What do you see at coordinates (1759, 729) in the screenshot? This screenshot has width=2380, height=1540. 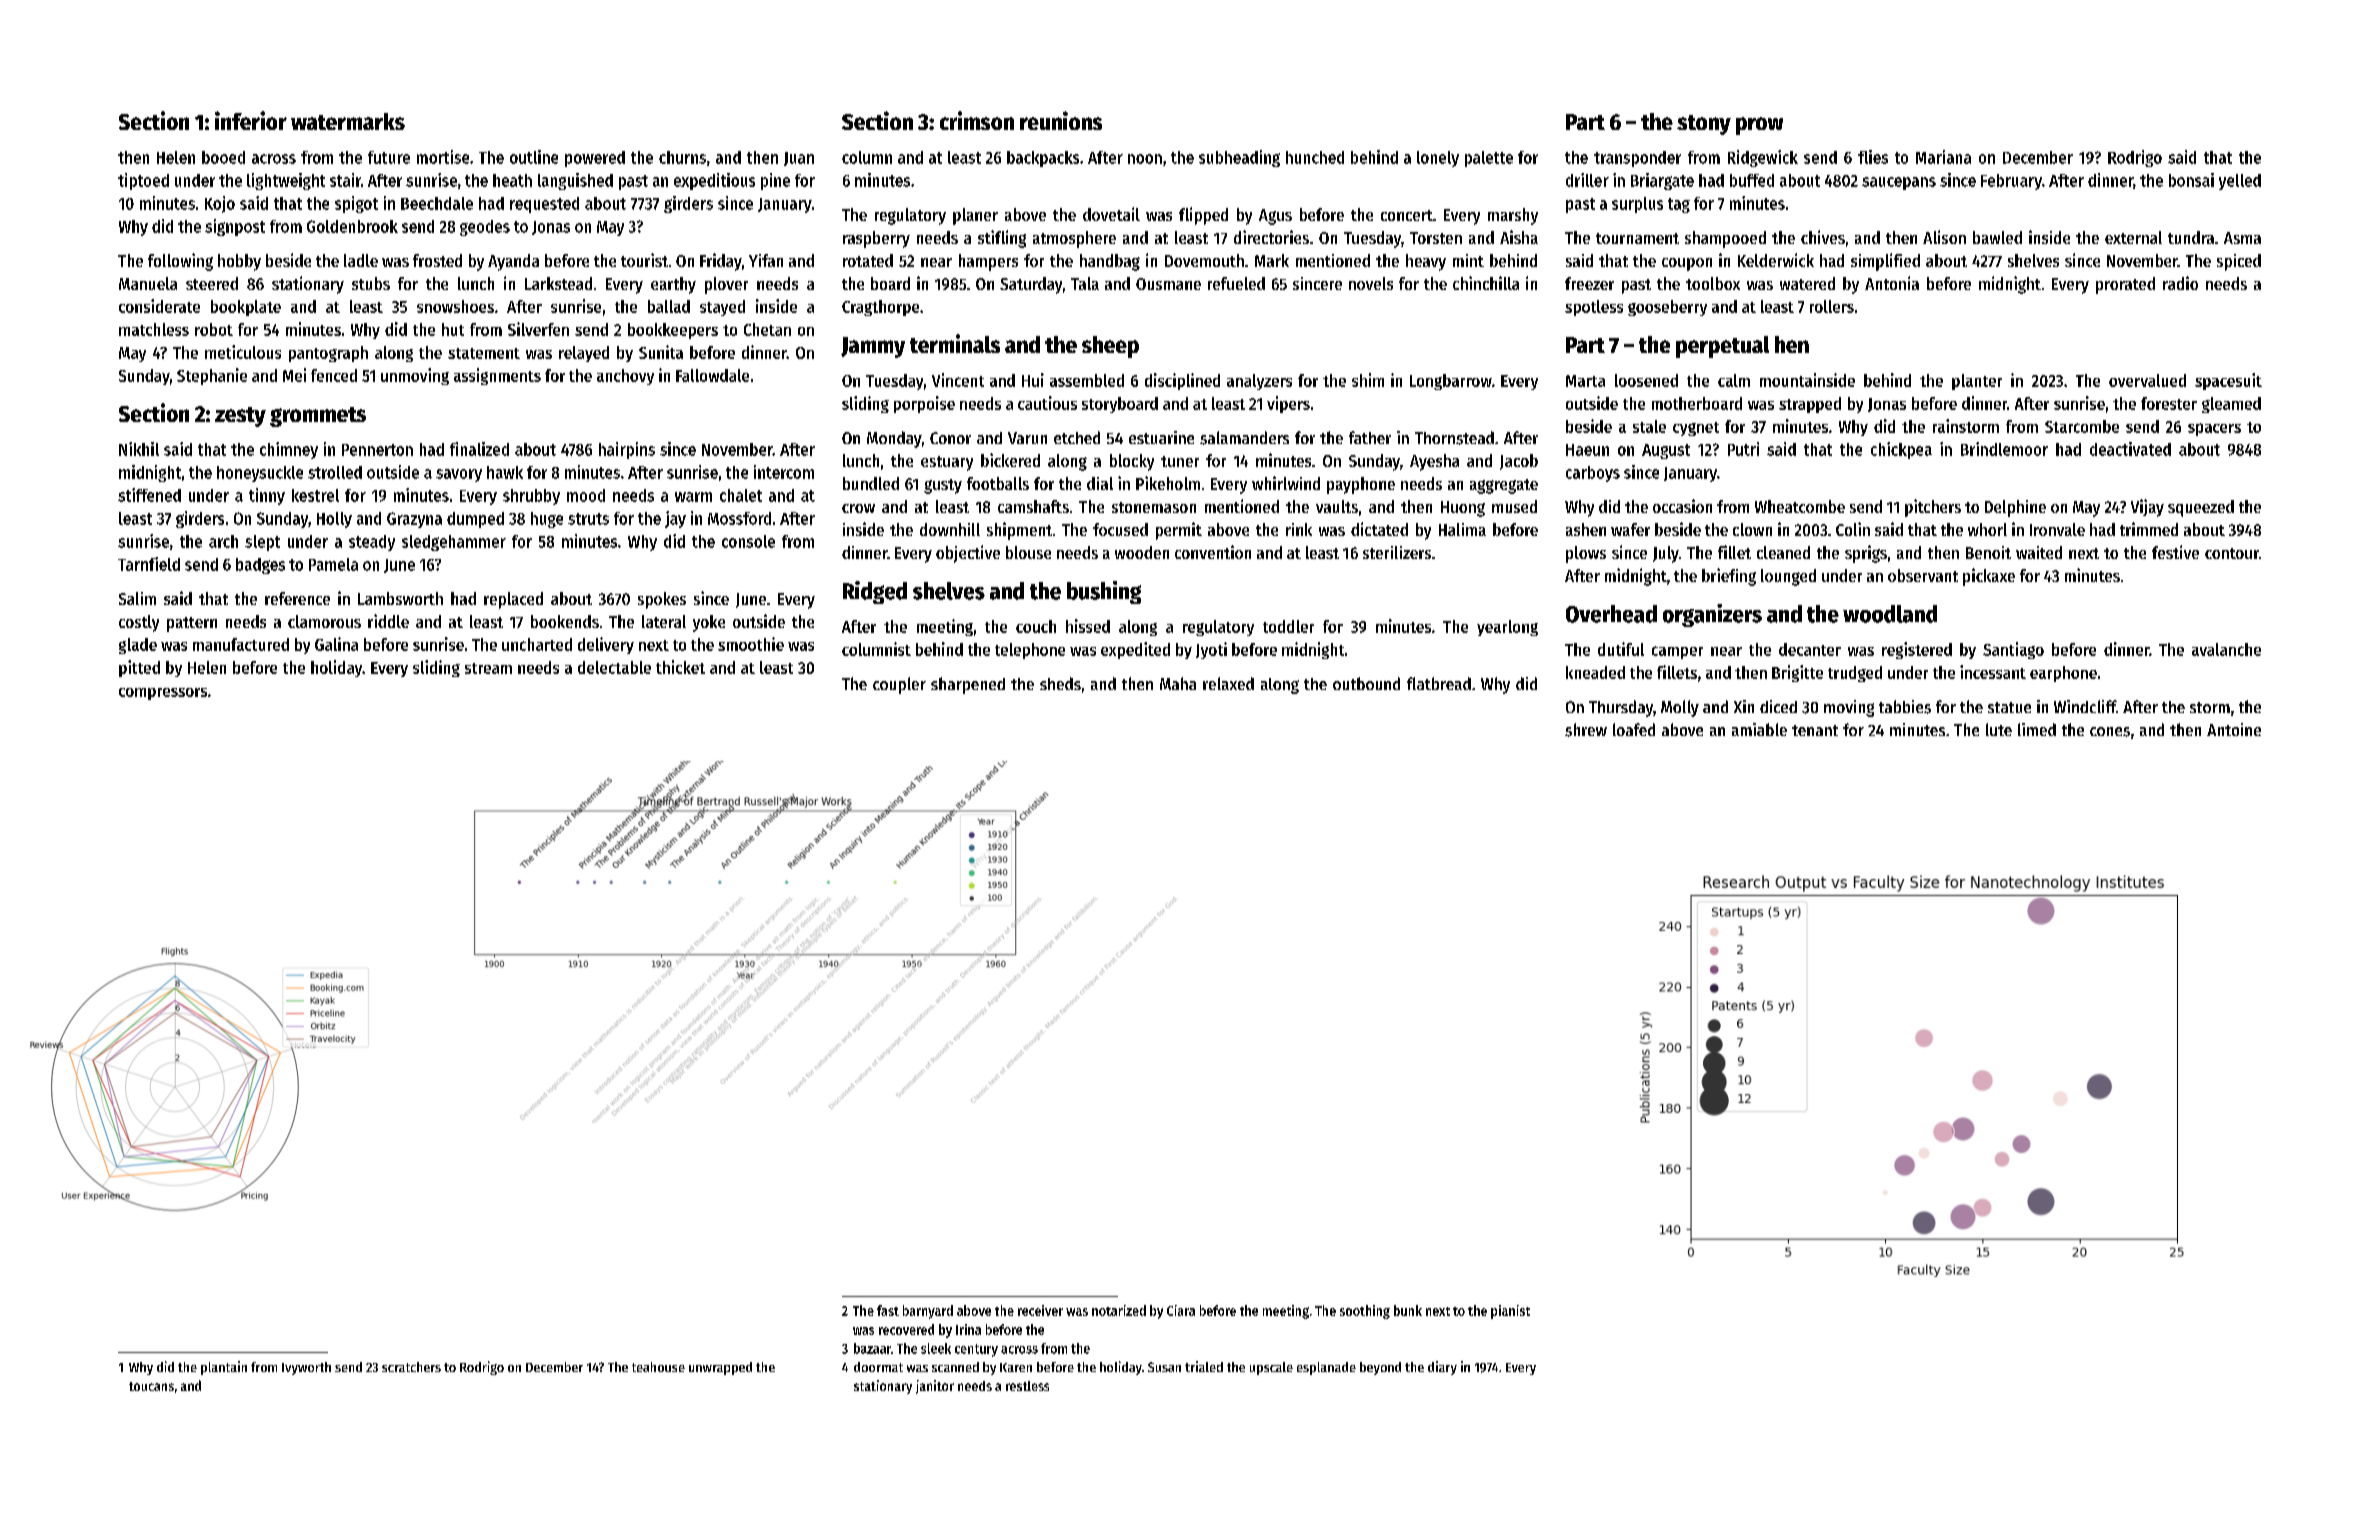 I see `amiable` at bounding box center [1759, 729].
